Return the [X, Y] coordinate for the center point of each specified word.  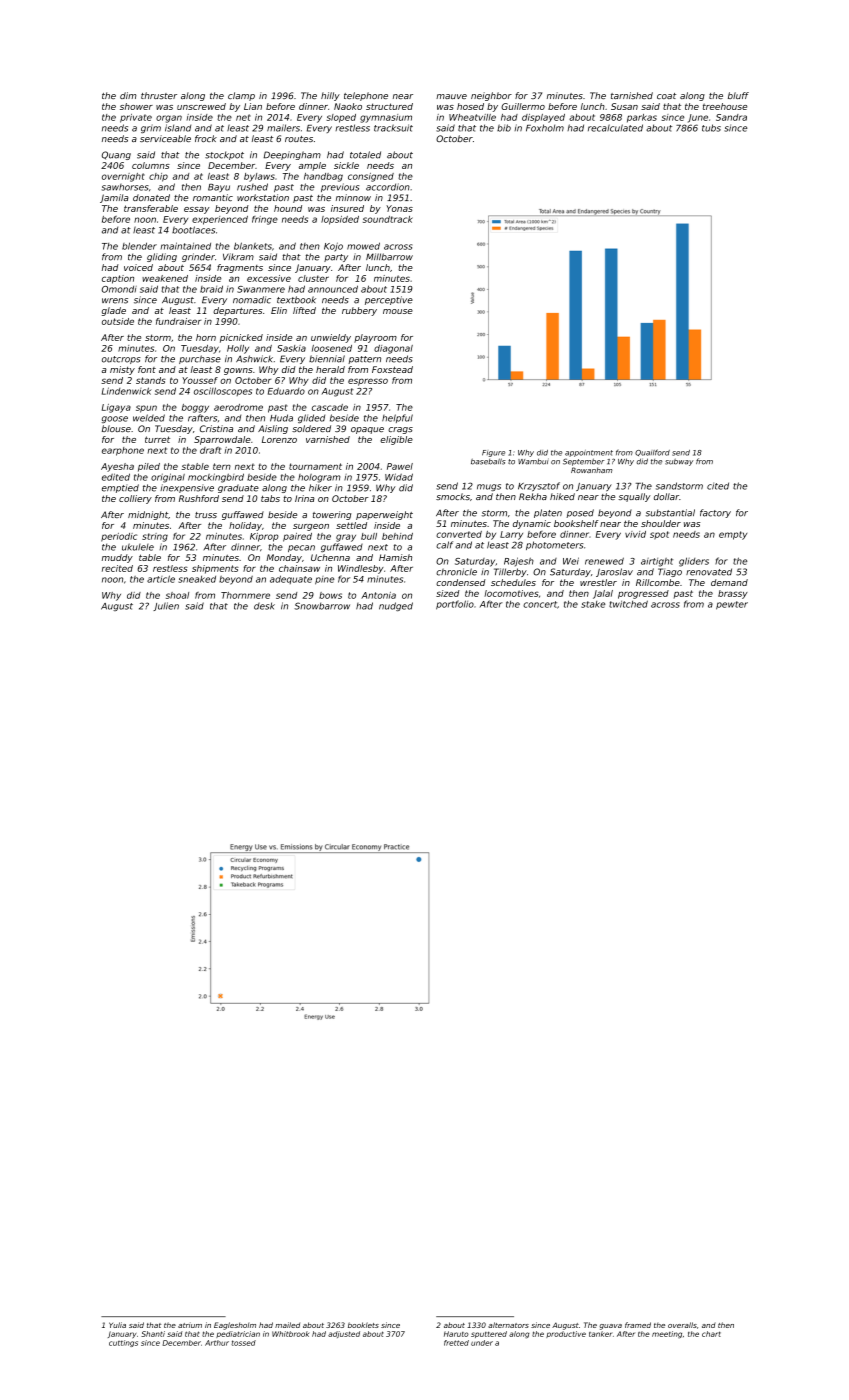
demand [729, 582]
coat [666, 96]
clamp [241, 96]
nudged [396, 606]
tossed [243, 1343]
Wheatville [472, 117]
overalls [682, 1325]
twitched [628, 604]
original [168, 478]
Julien [166, 606]
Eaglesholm [235, 1326]
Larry [511, 535]
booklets [363, 1325]
